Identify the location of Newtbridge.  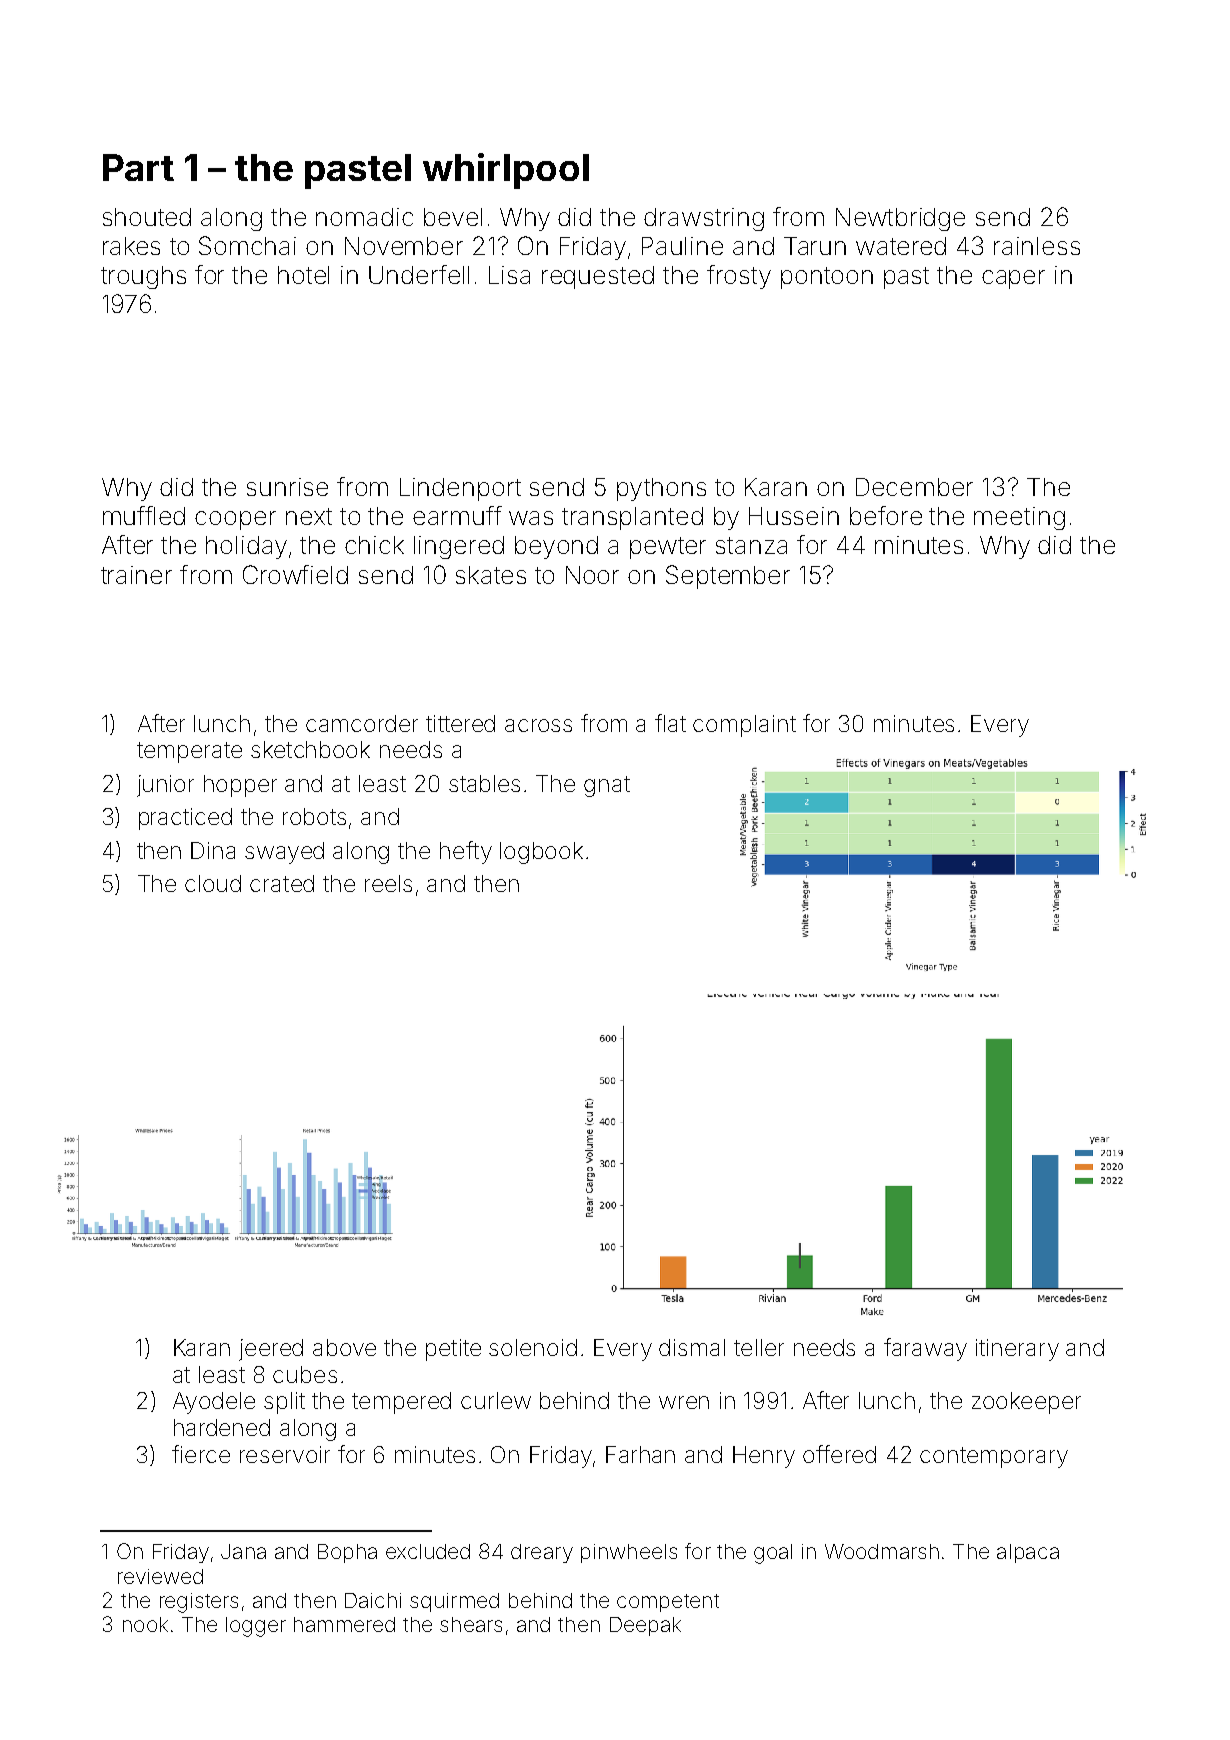
(900, 219).
